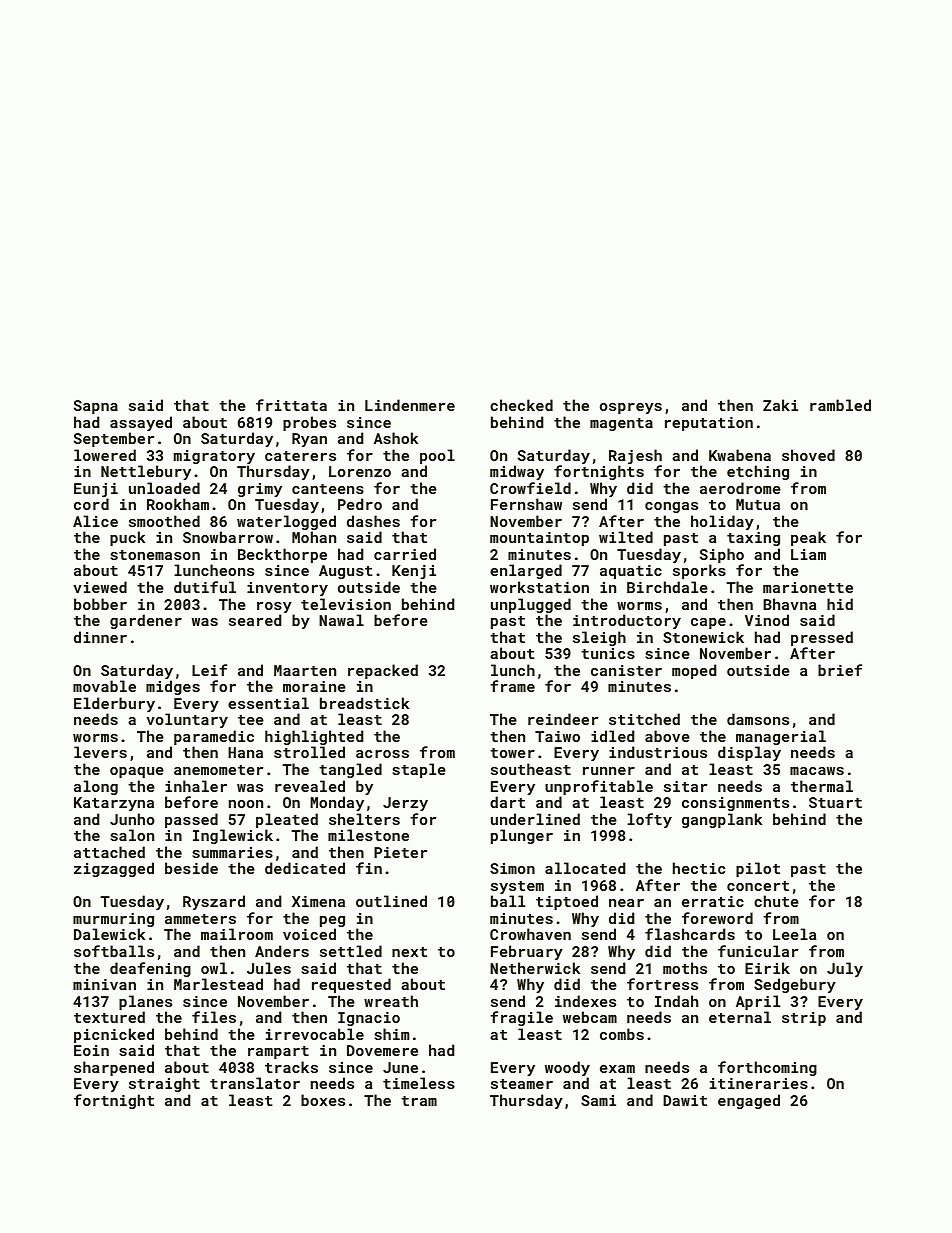 The image size is (952, 1233). I want to click on picnicked, so click(114, 1035).
